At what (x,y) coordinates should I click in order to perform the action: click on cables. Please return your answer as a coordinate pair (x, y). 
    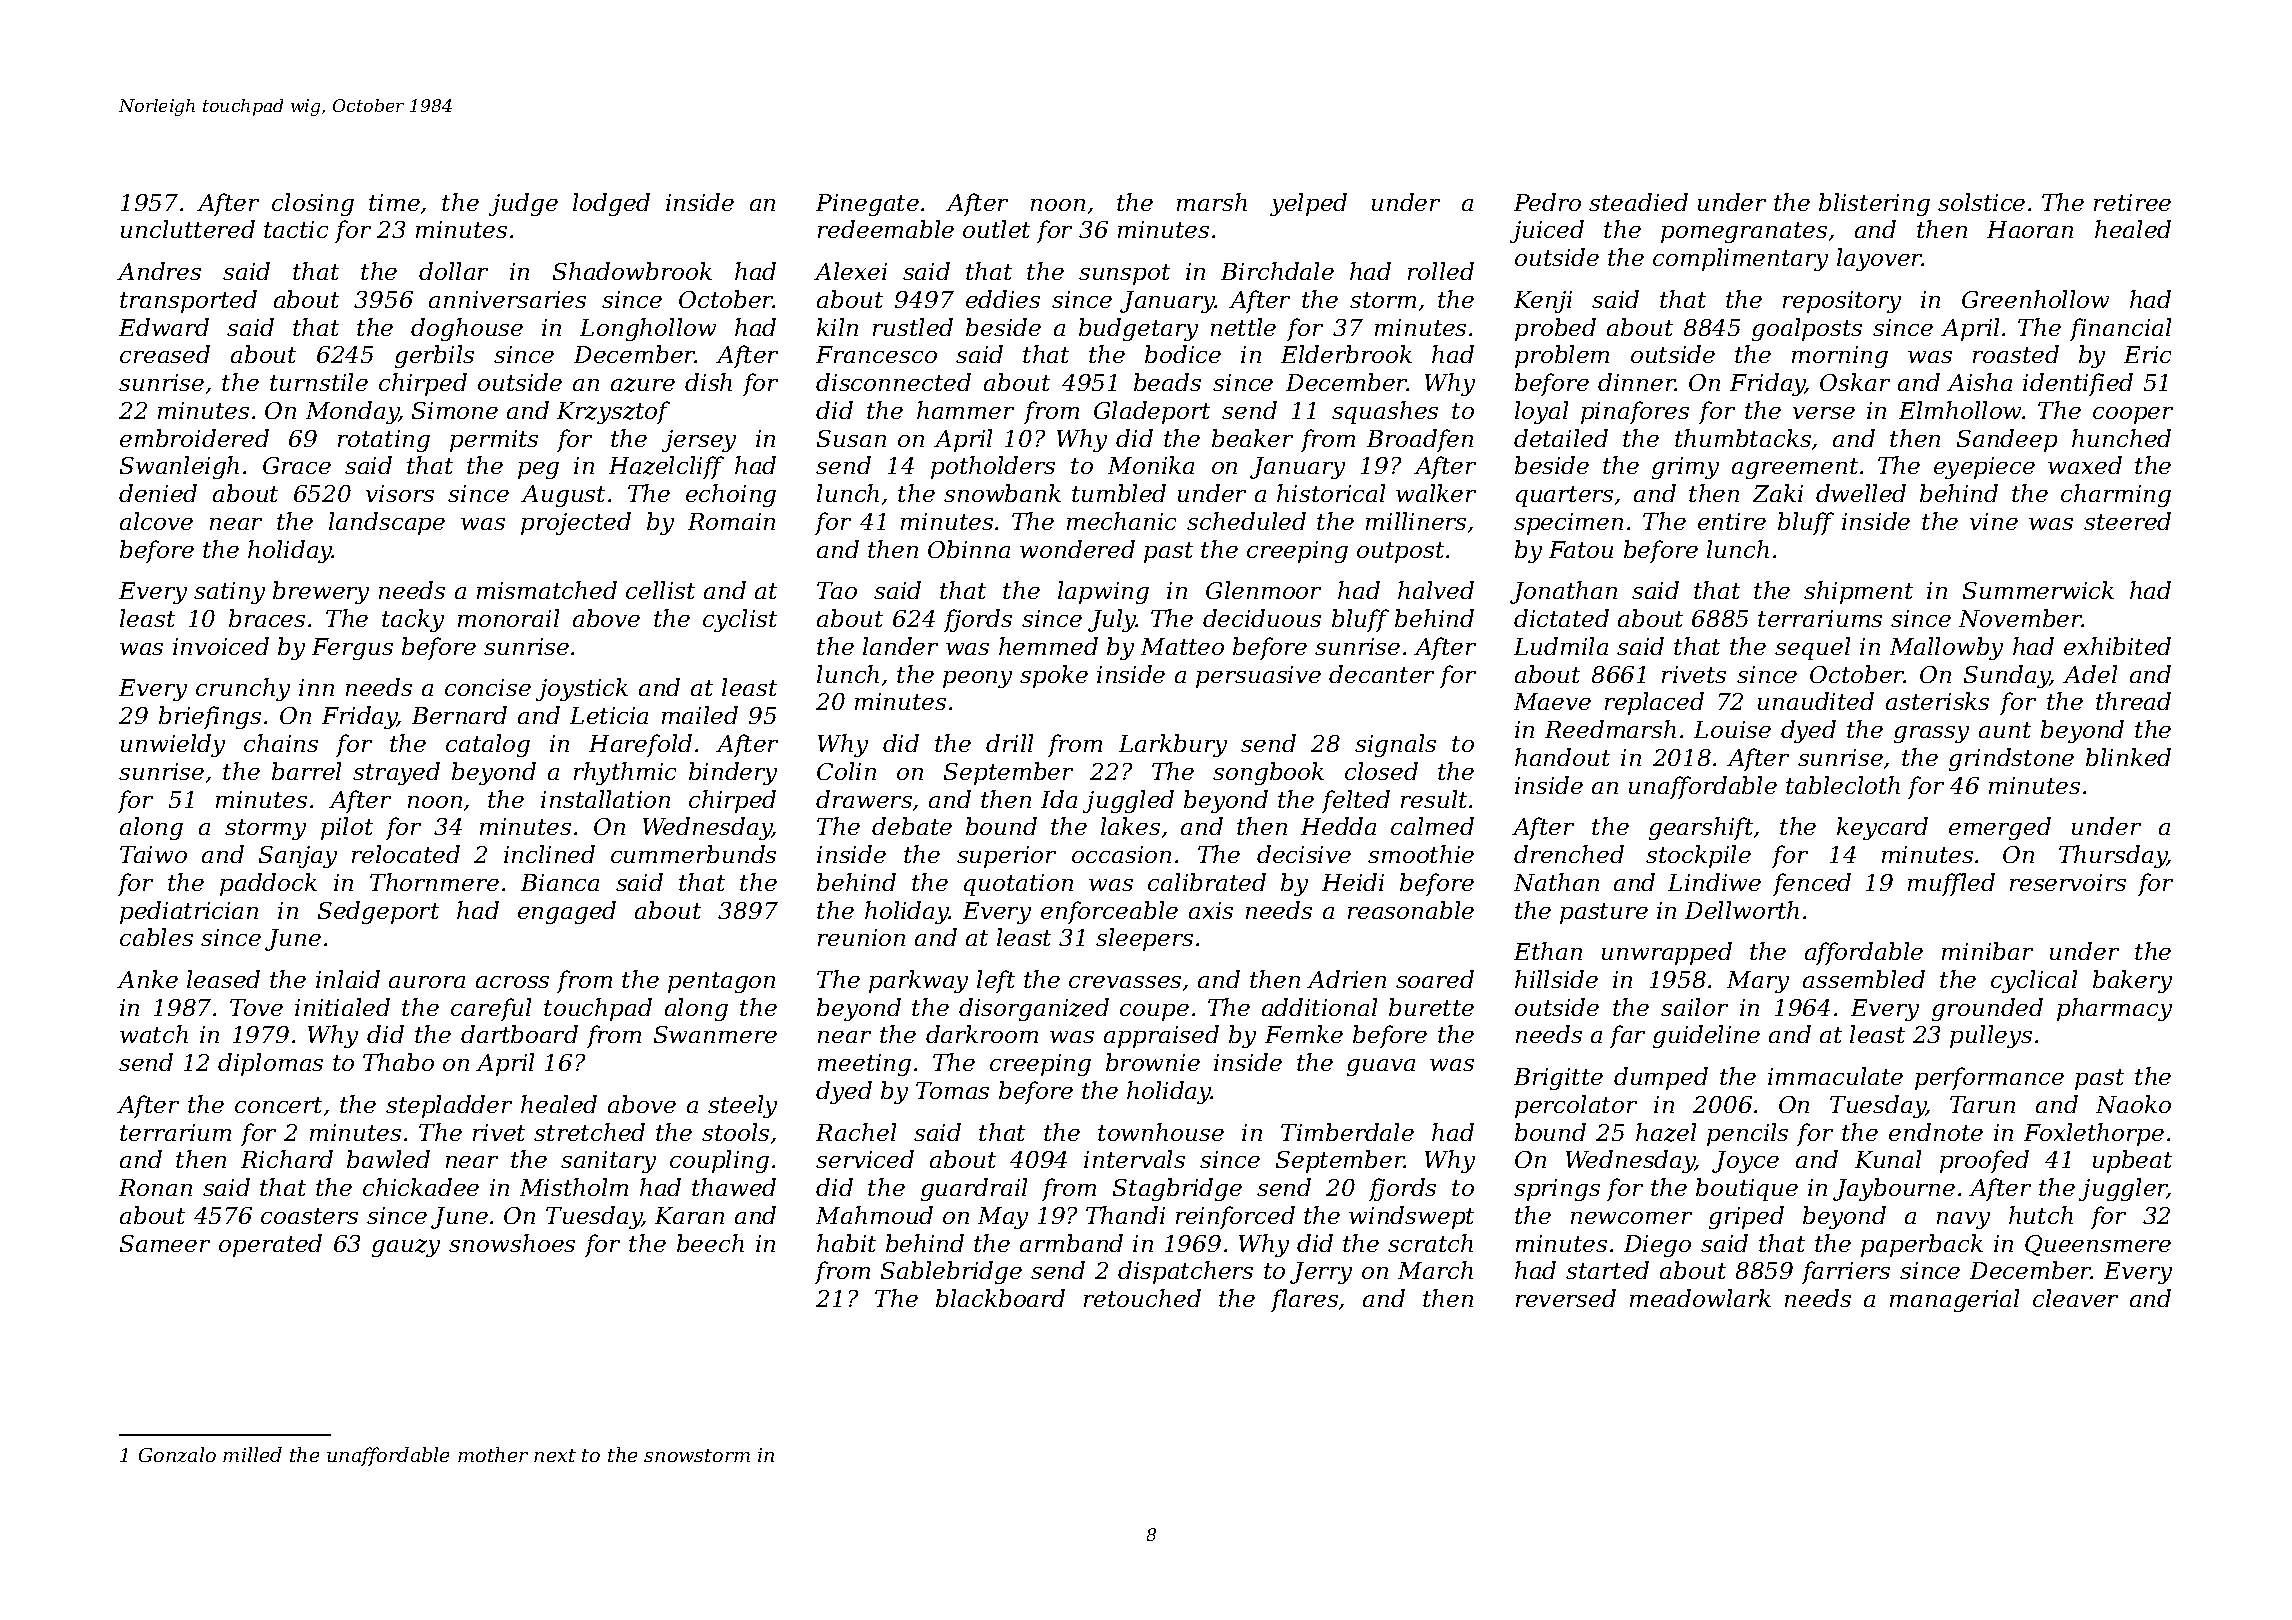
    Looking at the image, I should click on (156, 937).
